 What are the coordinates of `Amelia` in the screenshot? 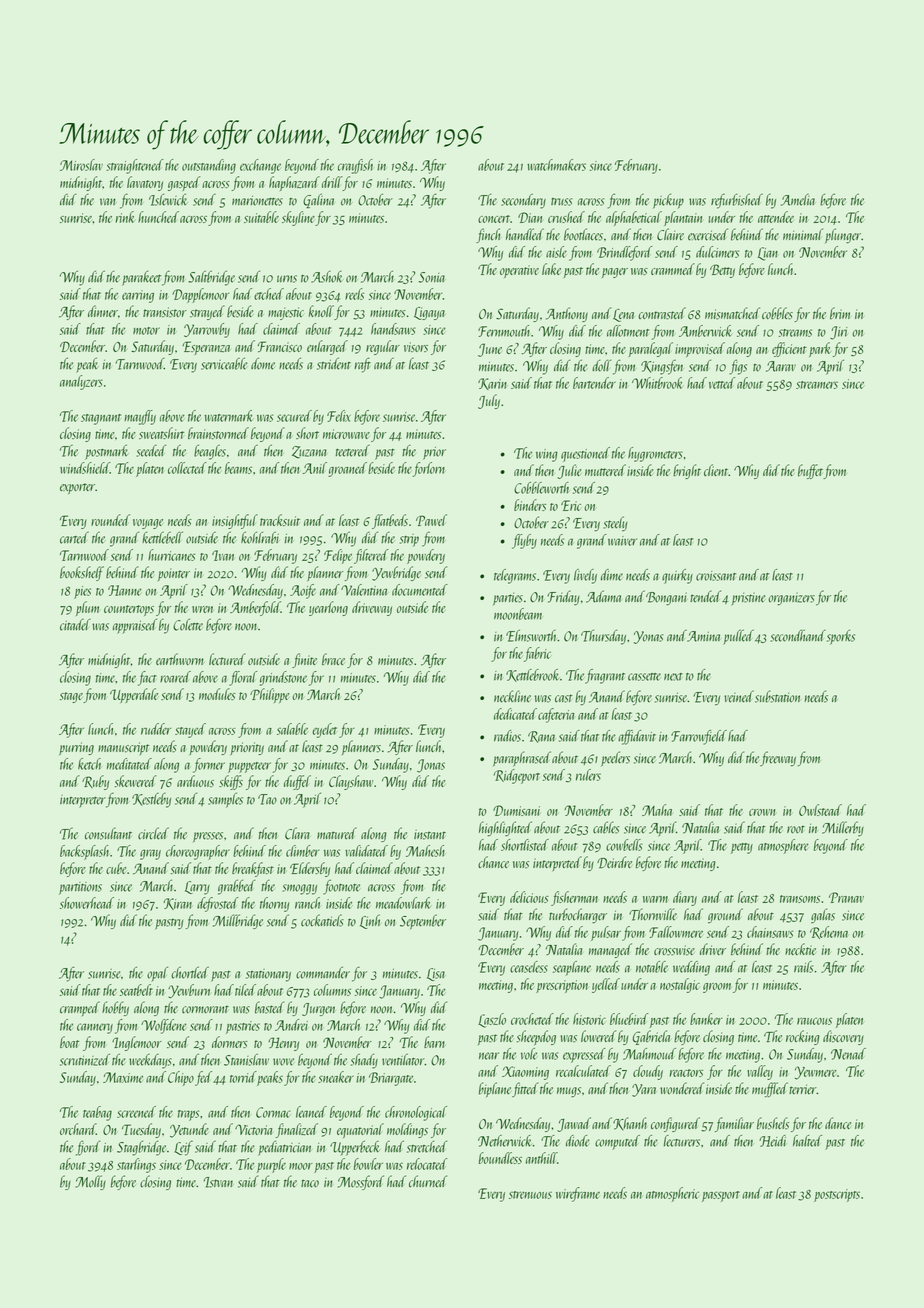 It's located at (798, 200).
